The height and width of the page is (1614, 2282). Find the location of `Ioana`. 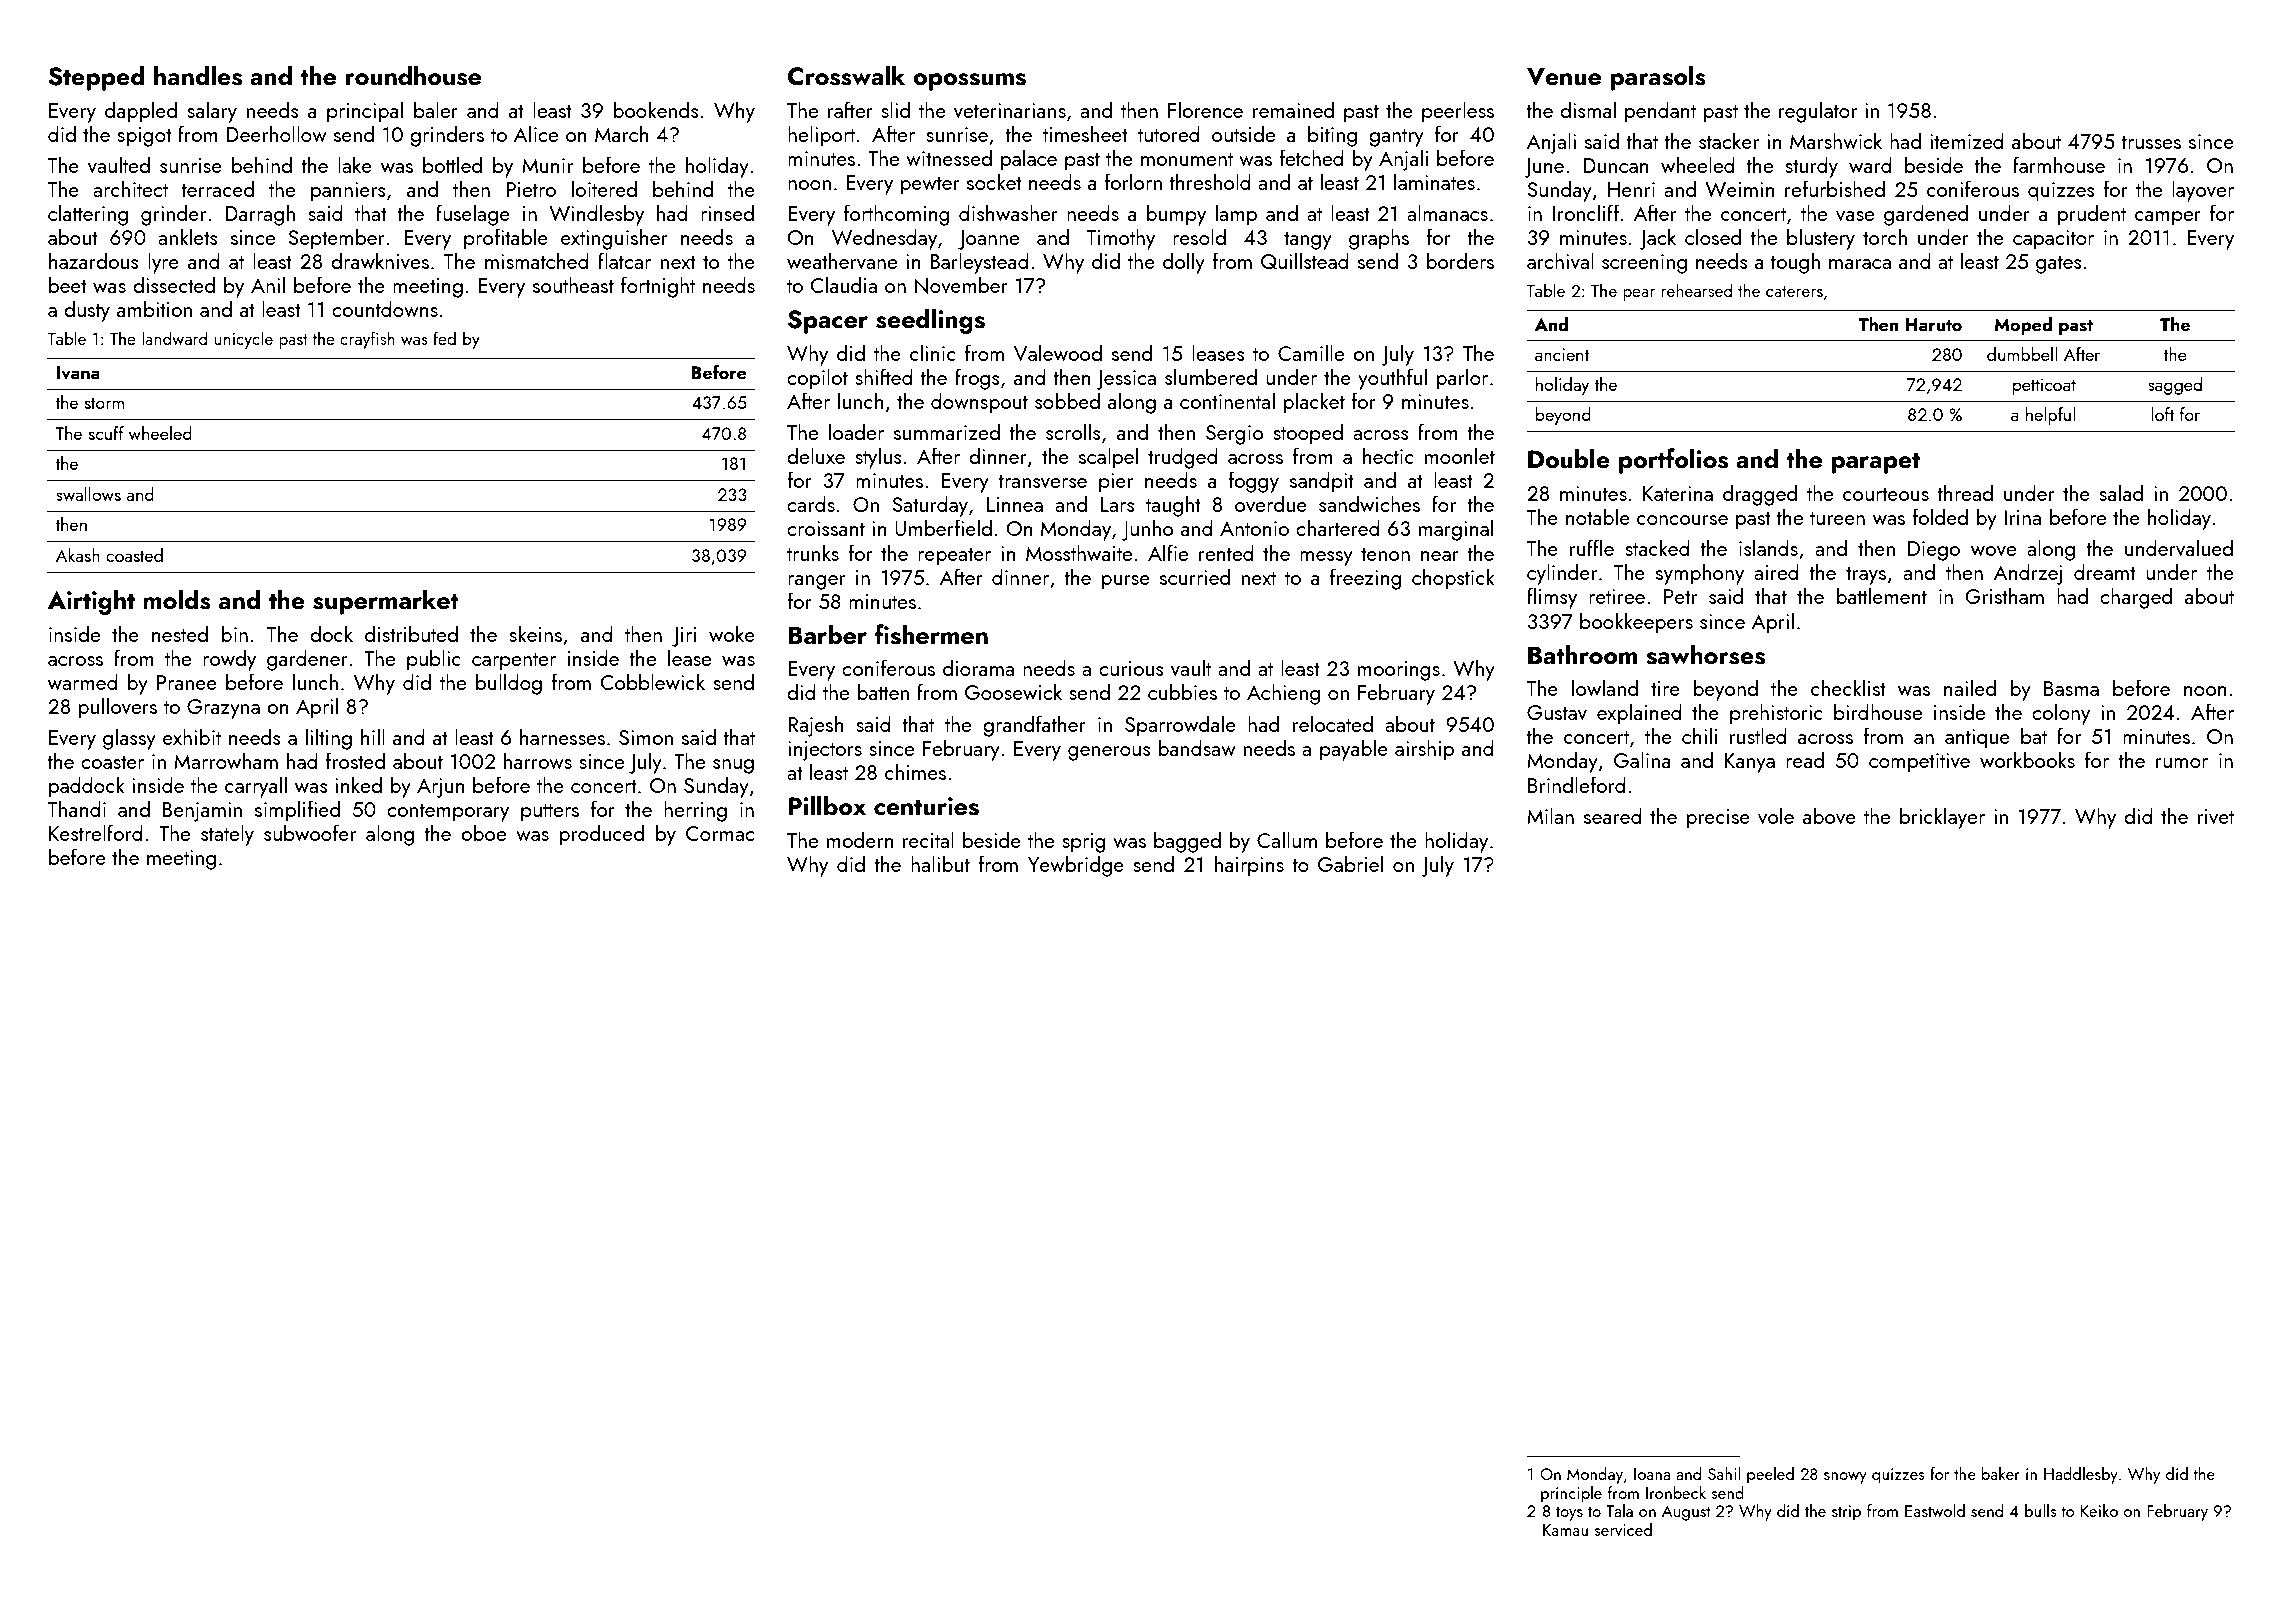

Ioana is located at coordinates (1652, 1474).
